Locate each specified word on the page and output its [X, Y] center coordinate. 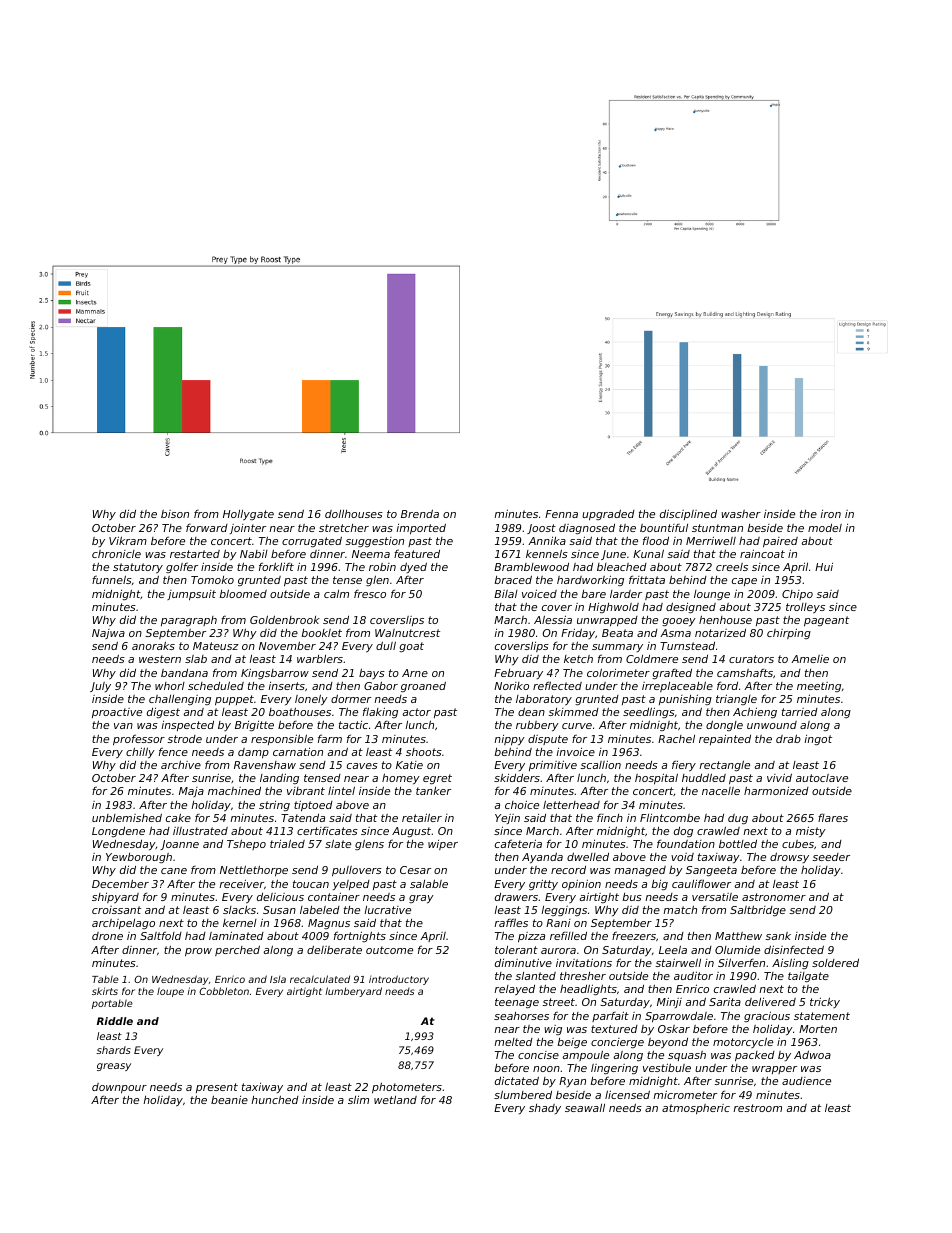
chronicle [116, 554]
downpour [119, 1088]
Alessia [553, 619]
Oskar [674, 1029]
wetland [395, 1100]
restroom [757, 1108]
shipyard [115, 898]
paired [780, 542]
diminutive [523, 962]
